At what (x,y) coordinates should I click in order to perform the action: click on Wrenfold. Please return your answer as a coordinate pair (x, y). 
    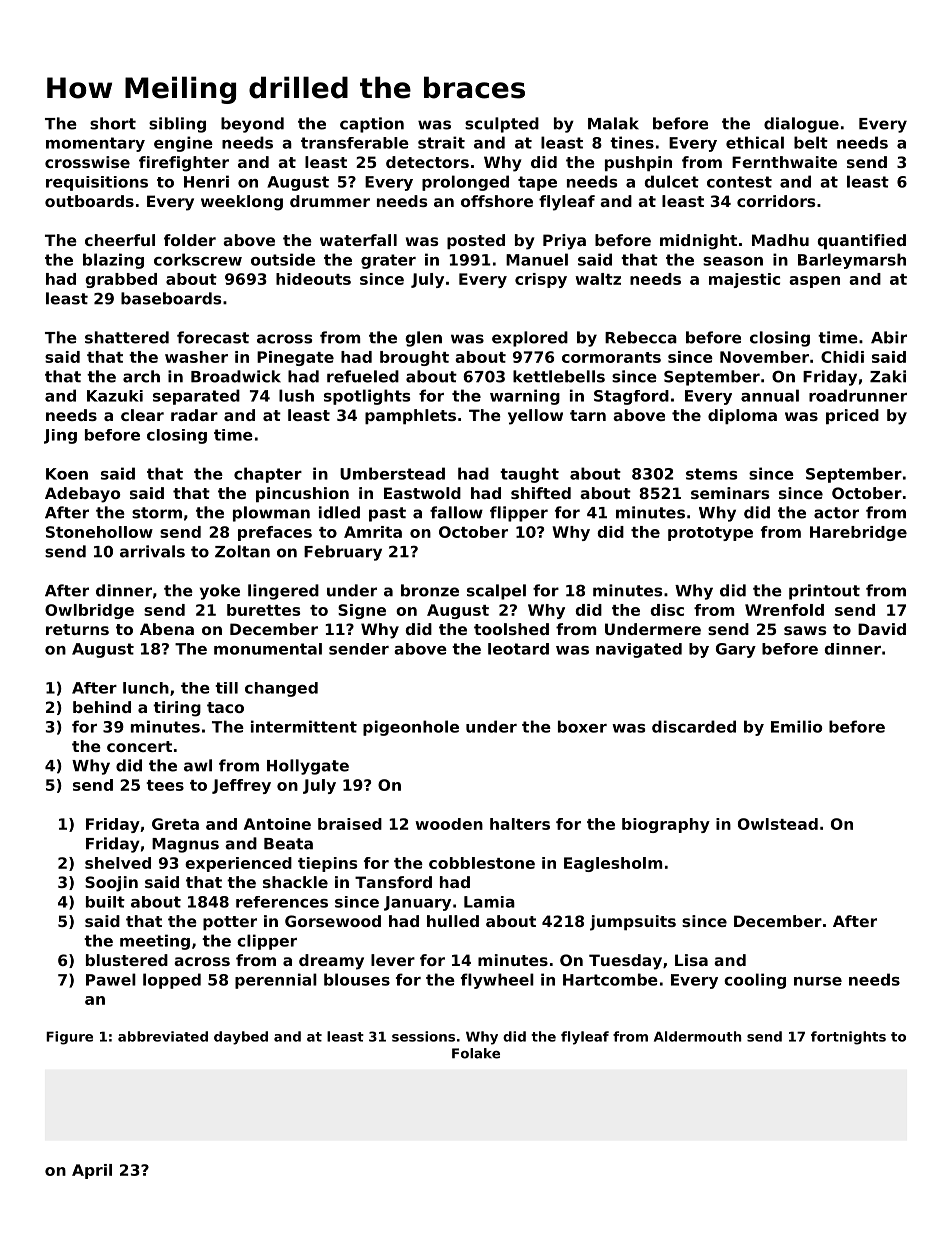
    Looking at the image, I should click on (784, 610).
